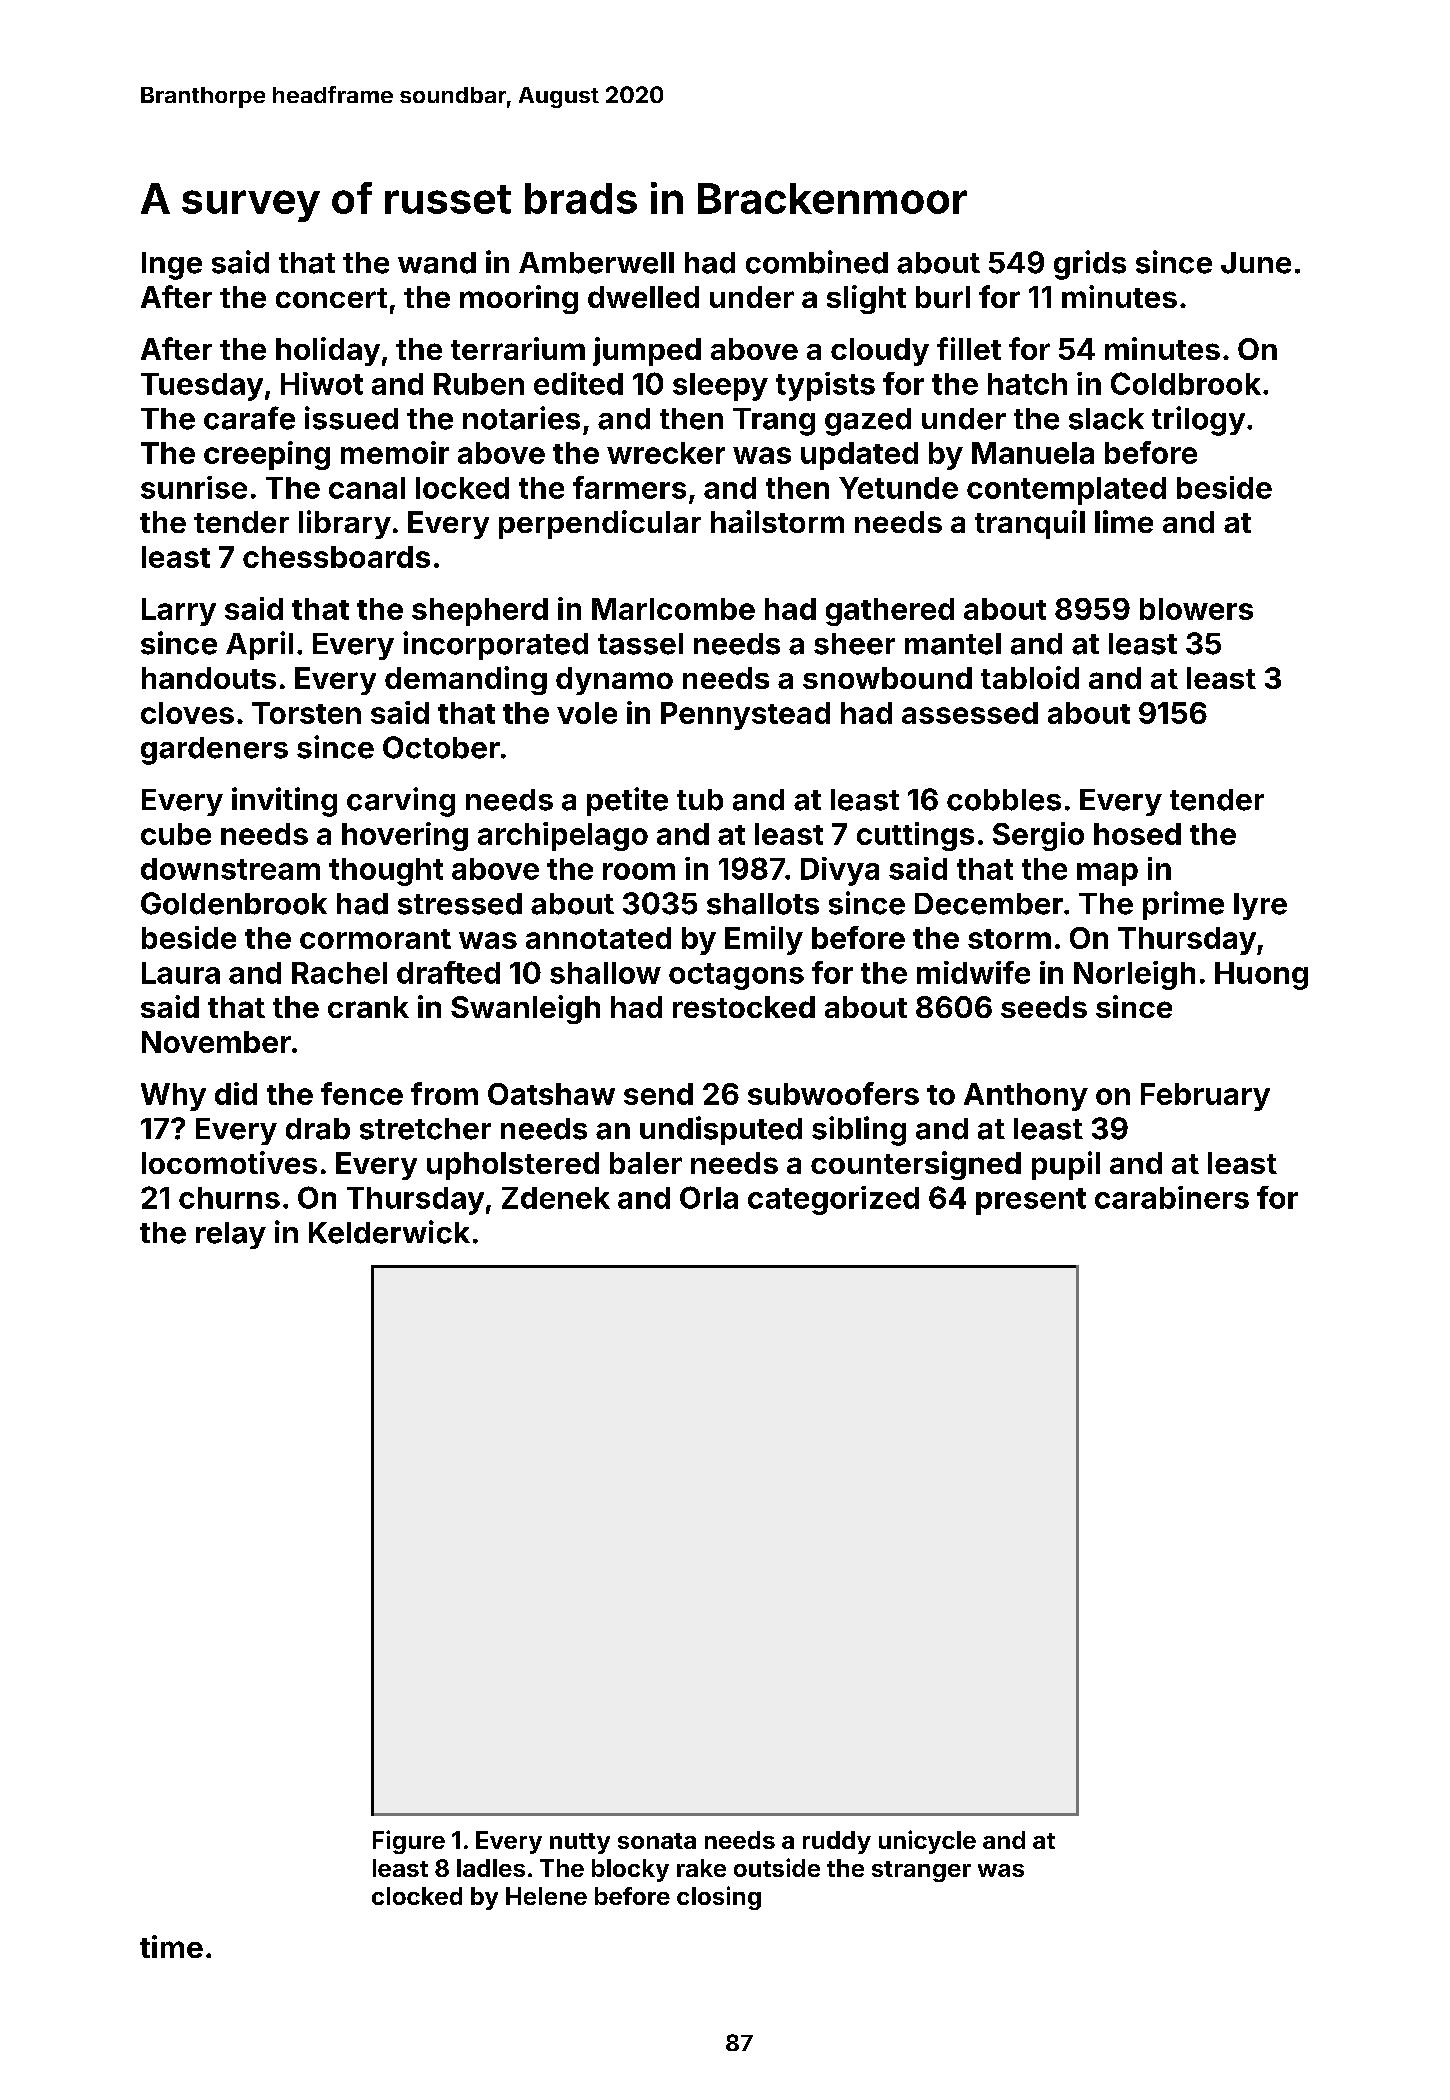  What do you see at coordinates (176, 834) in the image?
I see `cube` at bounding box center [176, 834].
